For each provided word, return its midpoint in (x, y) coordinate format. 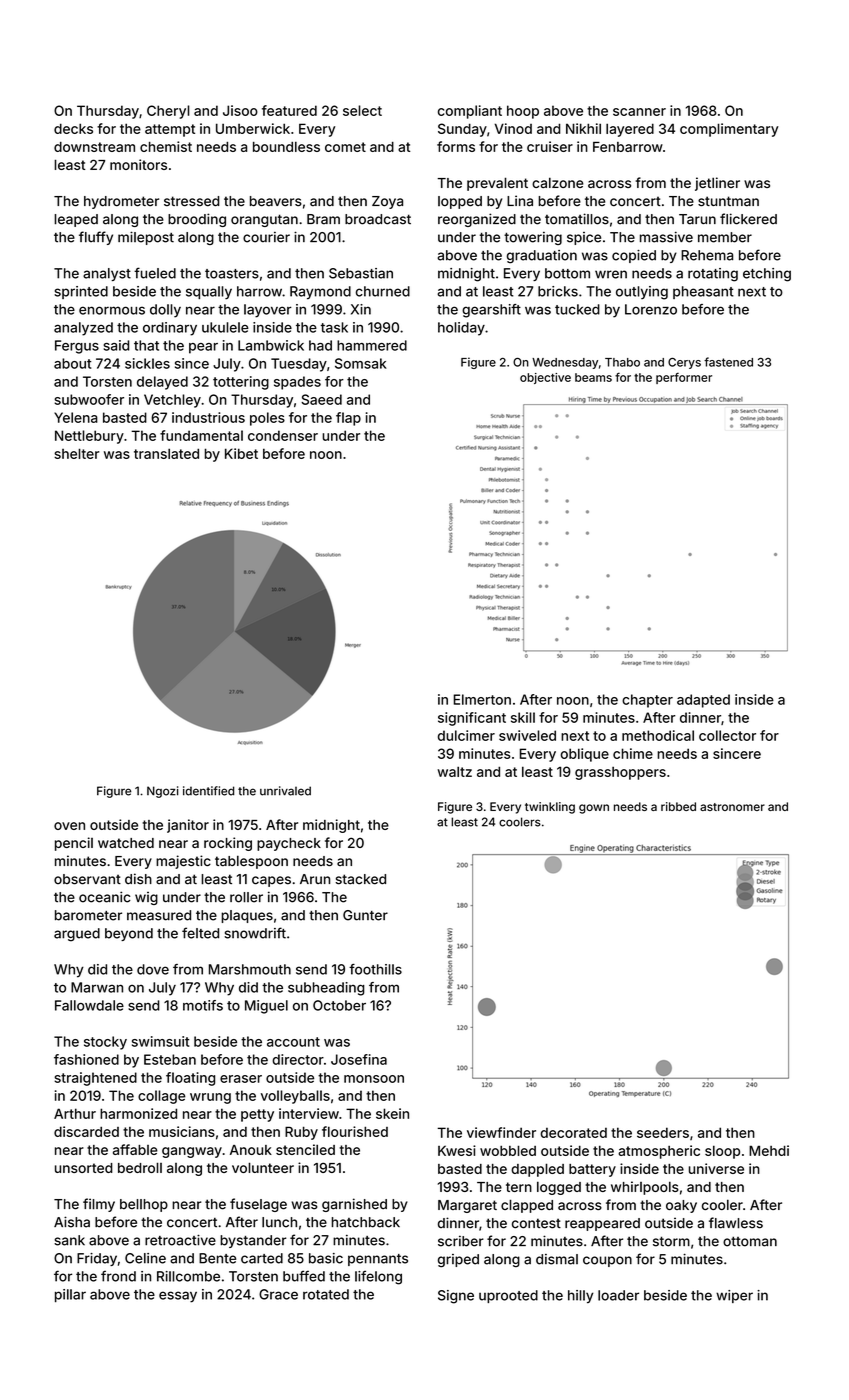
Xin (361, 309)
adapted (703, 701)
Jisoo (240, 110)
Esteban (170, 1059)
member (725, 237)
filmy (99, 1205)
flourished (355, 1131)
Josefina (359, 1059)
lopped (460, 202)
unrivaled (285, 791)
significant (472, 719)
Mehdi (769, 1150)
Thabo (622, 362)
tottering (241, 383)
